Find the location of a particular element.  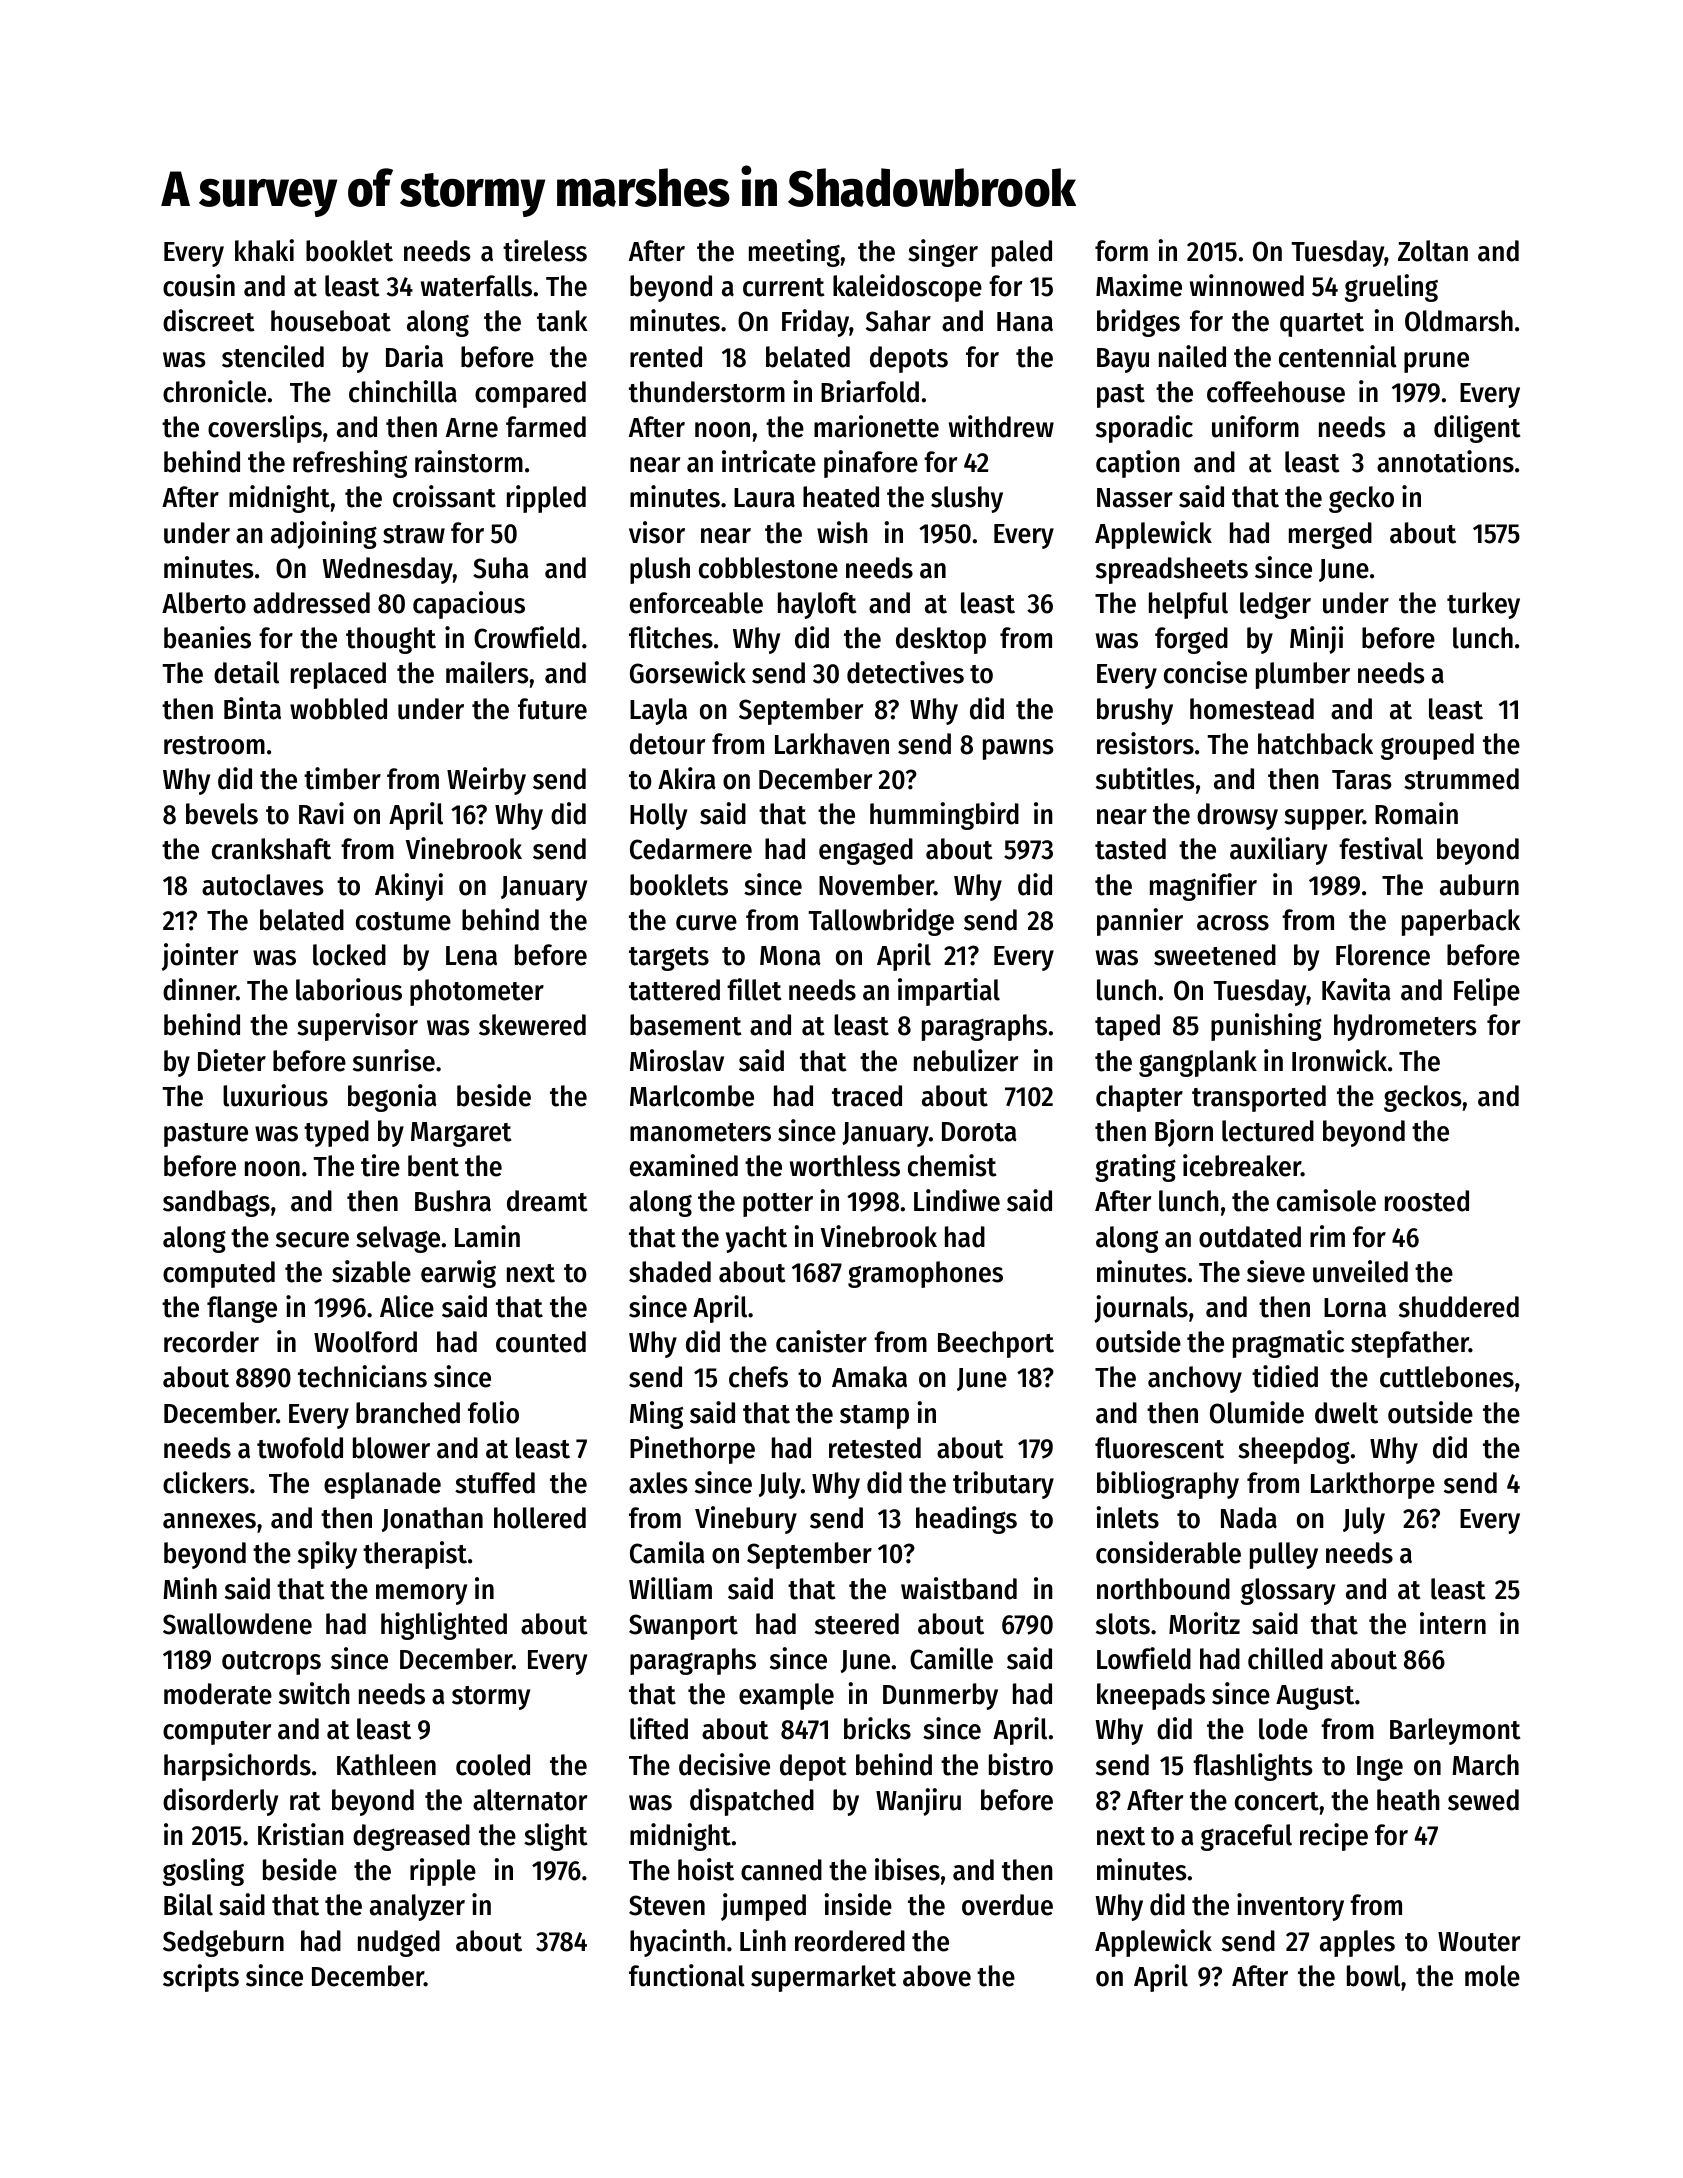

stepfather is located at coordinates (1410, 1344).
